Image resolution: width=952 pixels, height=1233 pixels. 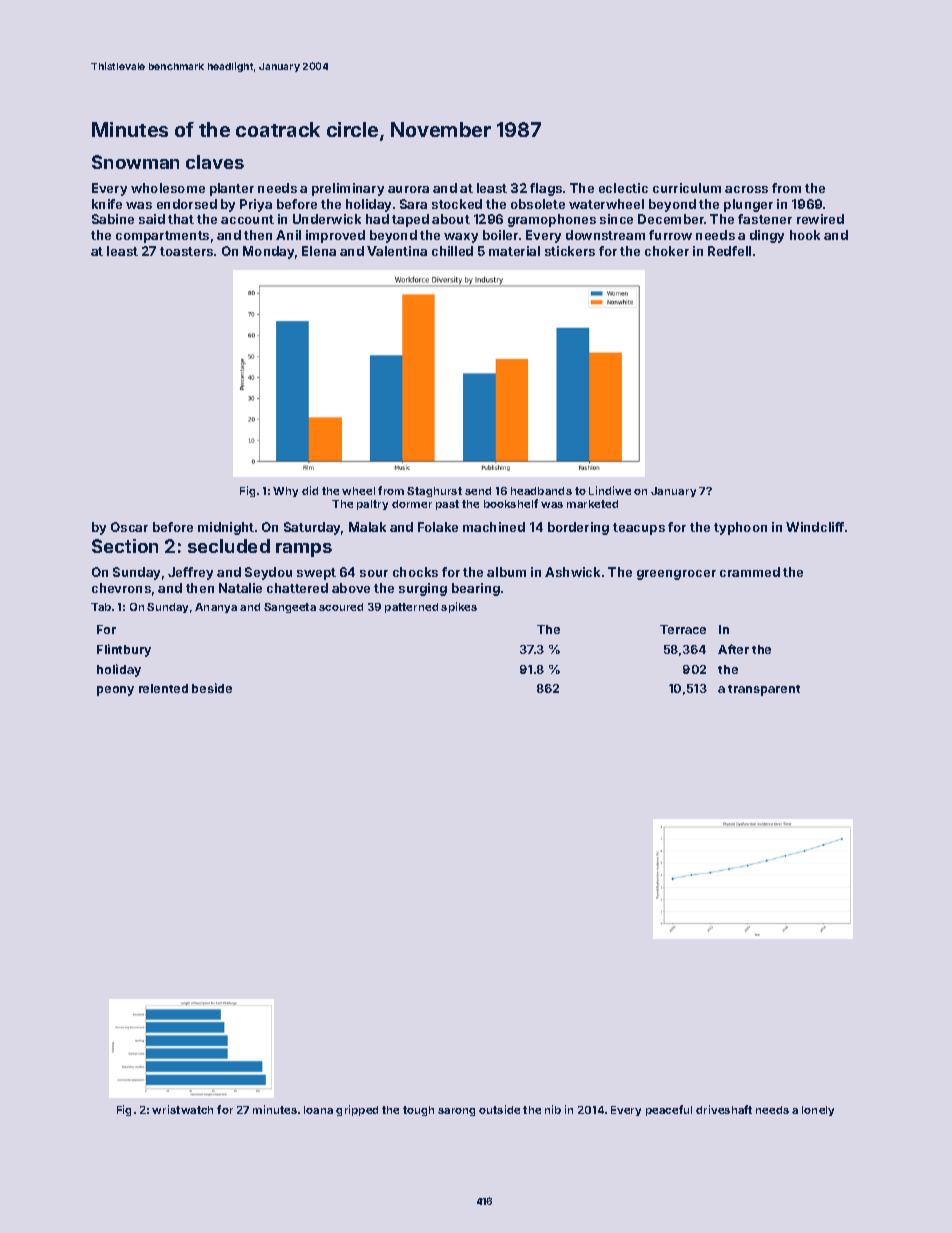 I want to click on wristwatch, so click(x=182, y=1109).
